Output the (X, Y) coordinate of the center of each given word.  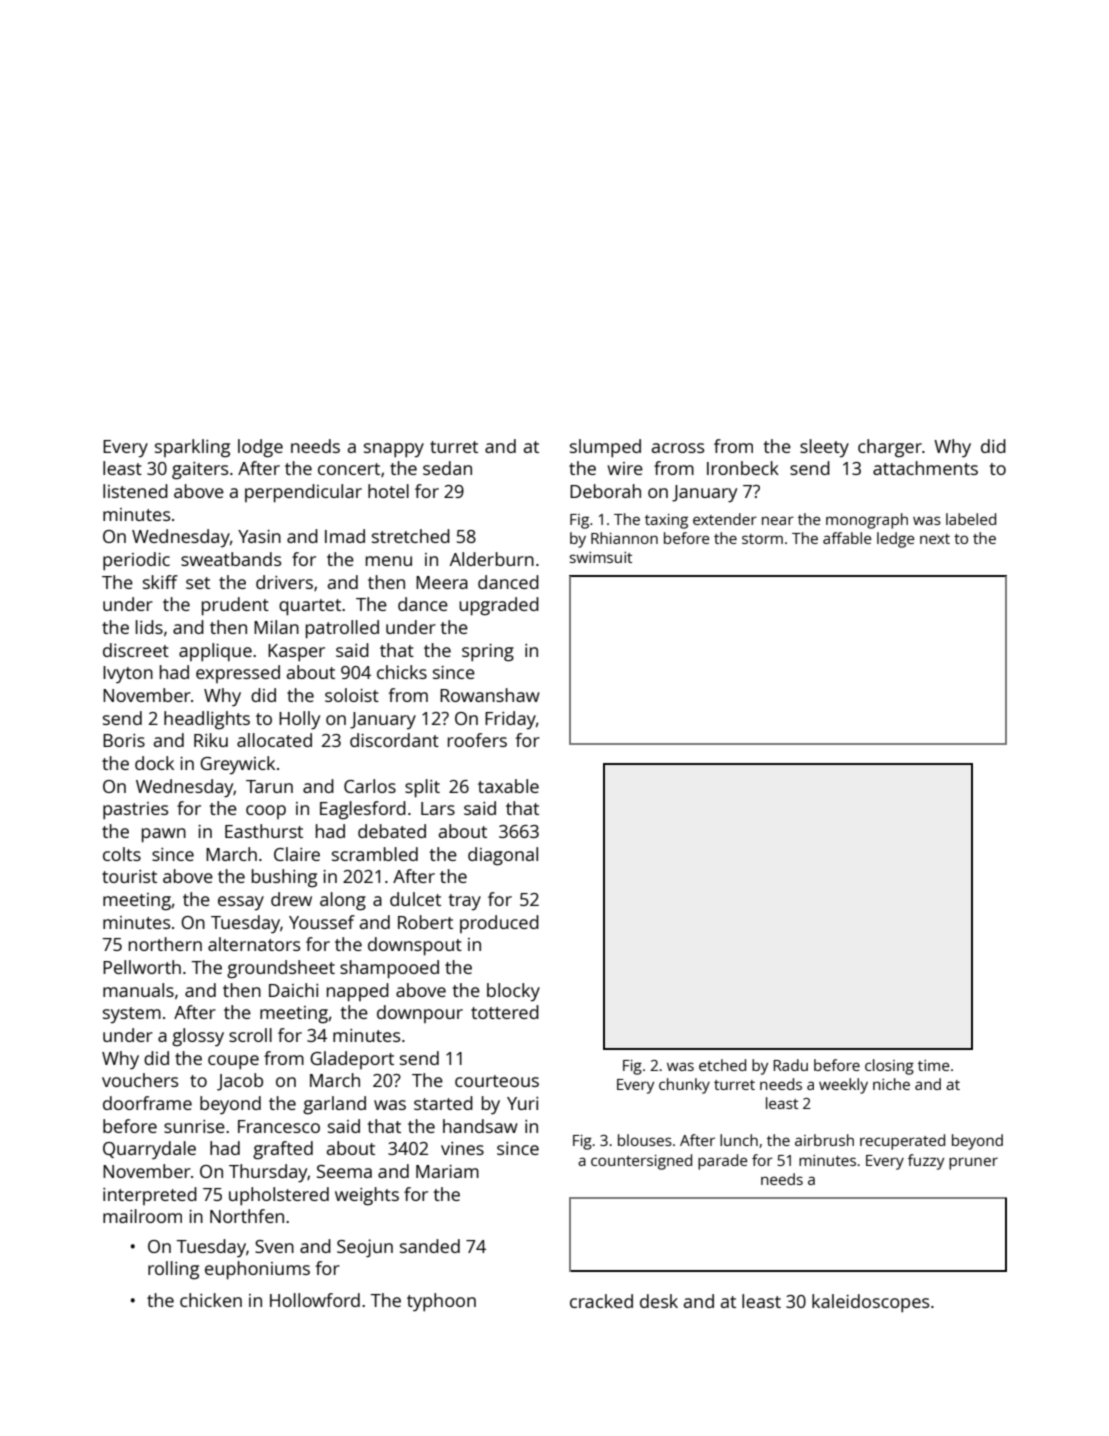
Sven (274, 1246)
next (935, 539)
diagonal (503, 856)
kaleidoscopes (870, 1303)
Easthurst (264, 831)
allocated (274, 740)
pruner (973, 1163)
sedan (447, 468)
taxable (508, 786)
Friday (510, 720)
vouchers (140, 1080)
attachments (925, 468)
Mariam (447, 1171)
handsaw (480, 1126)
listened (135, 491)
